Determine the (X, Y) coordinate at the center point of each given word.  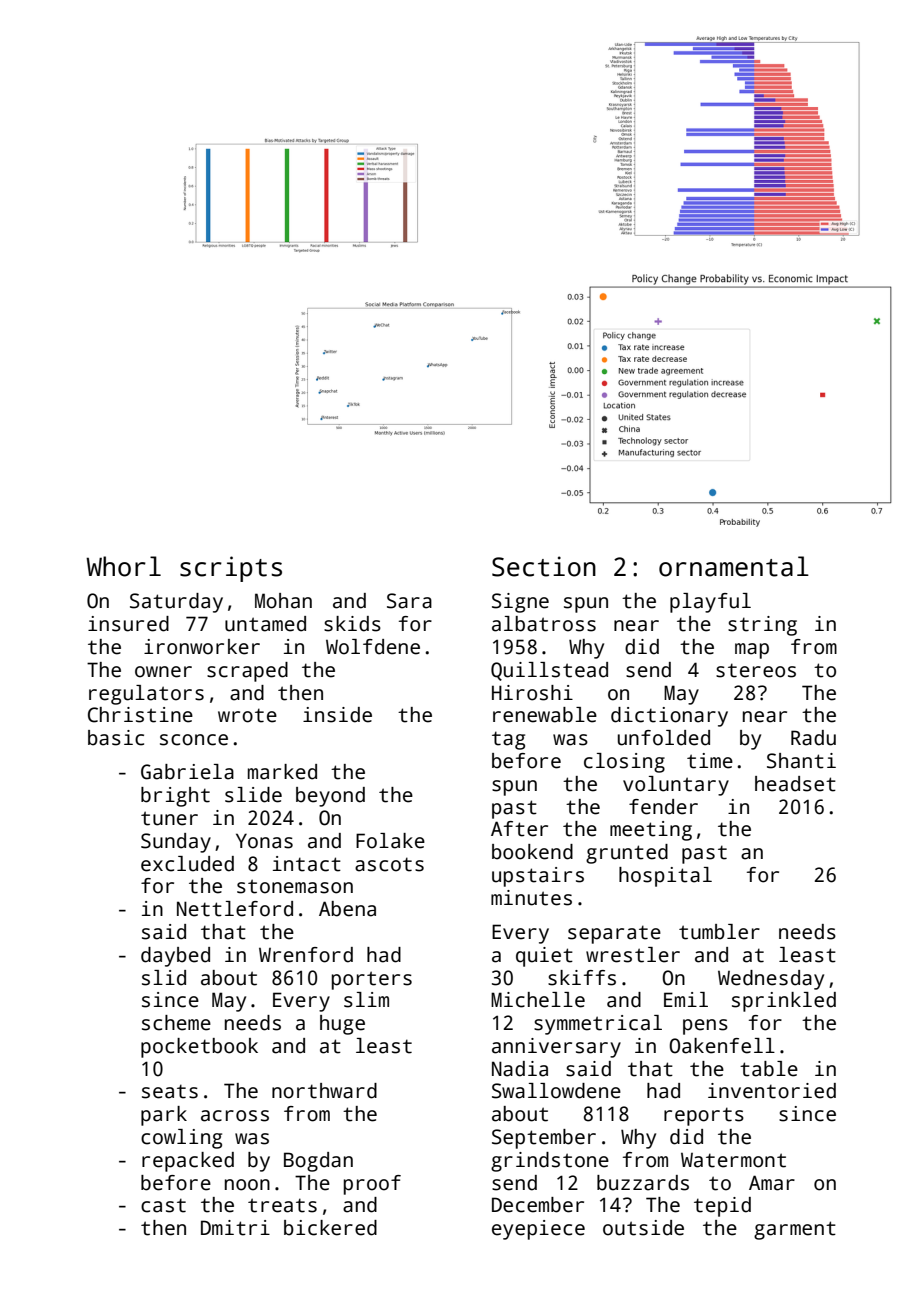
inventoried (772, 1091)
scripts (231, 569)
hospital (665, 877)
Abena (347, 909)
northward (324, 1091)
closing (624, 763)
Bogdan (318, 1162)
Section (544, 566)
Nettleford (235, 909)
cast (163, 1205)
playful (710, 603)
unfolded (664, 738)
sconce (194, 740)
